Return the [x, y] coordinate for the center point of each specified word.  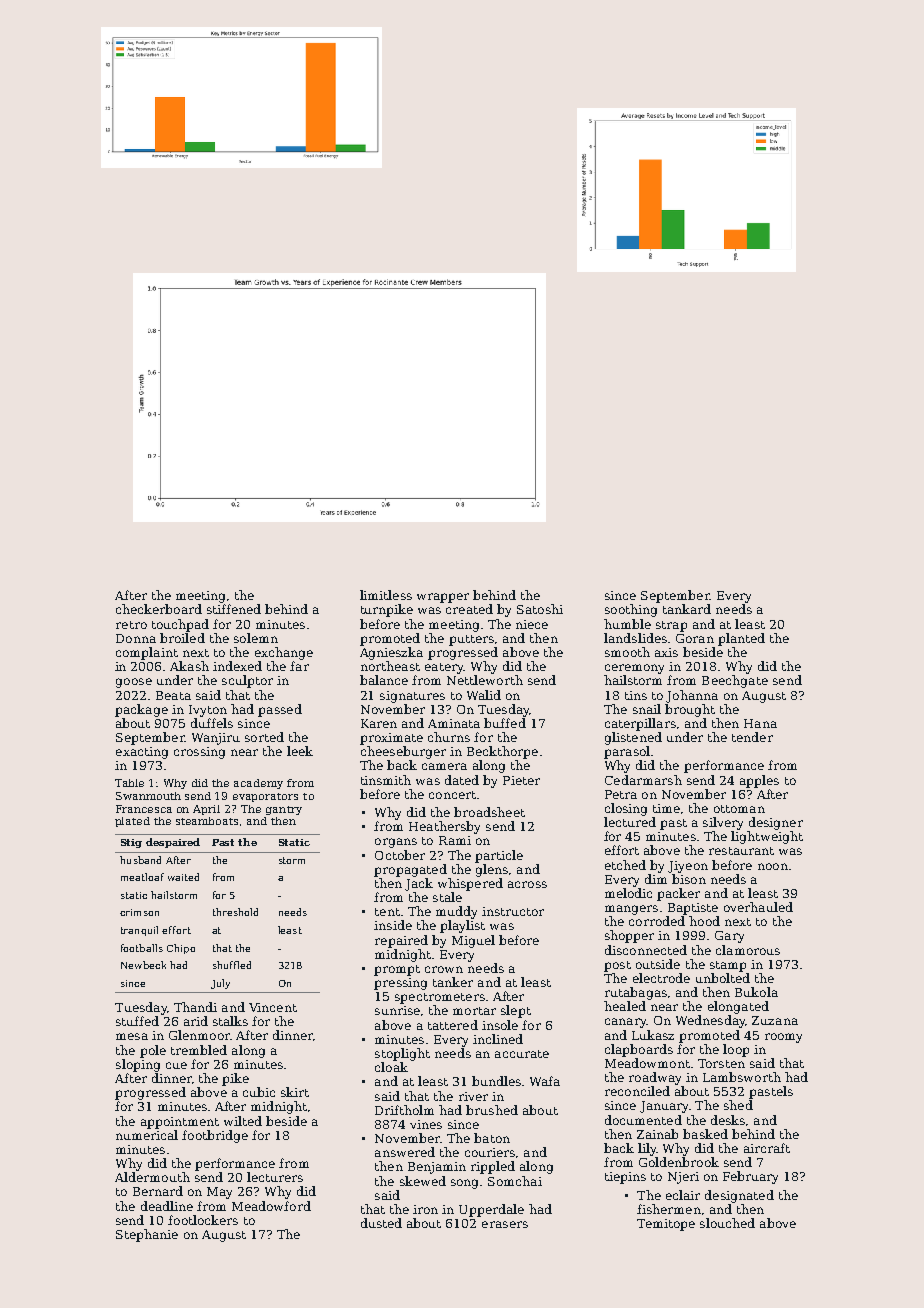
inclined [498, 1039]
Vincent [273, 1007]
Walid [484, 695]
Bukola [756, 992]
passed [280, 710]
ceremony [634, 669]
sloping [138, 1065]
